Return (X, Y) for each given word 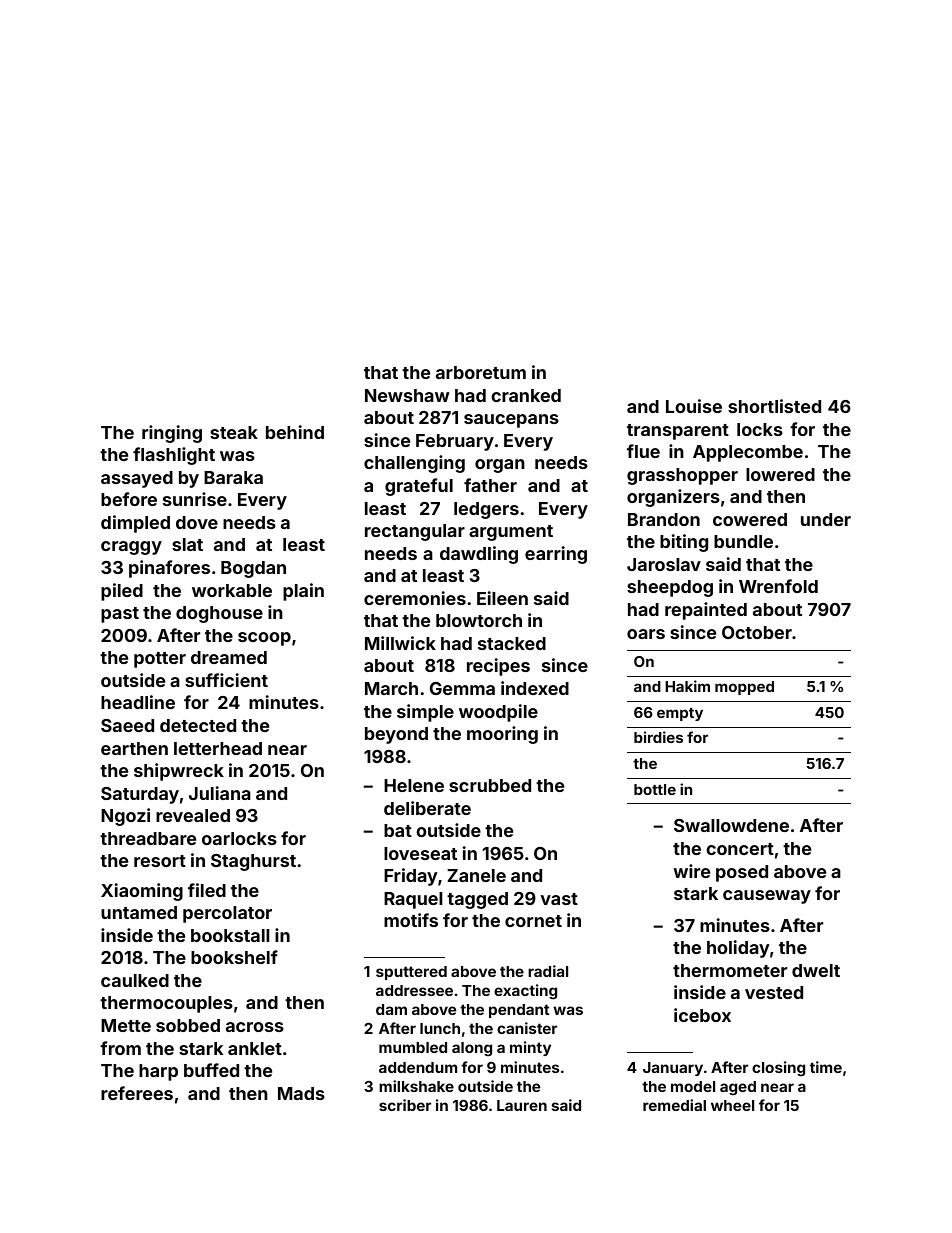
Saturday (140, 795)
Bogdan (253, 569)
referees (137, 1093)
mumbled (413, 1047)
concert (740, 849)
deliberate (427, 808)
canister (527, 1028)
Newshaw (407, 395)
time (826, 1067)
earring (556, 555)
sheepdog (670, 588)
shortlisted (774, 406)
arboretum (481, 372)
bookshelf (234, 957)
